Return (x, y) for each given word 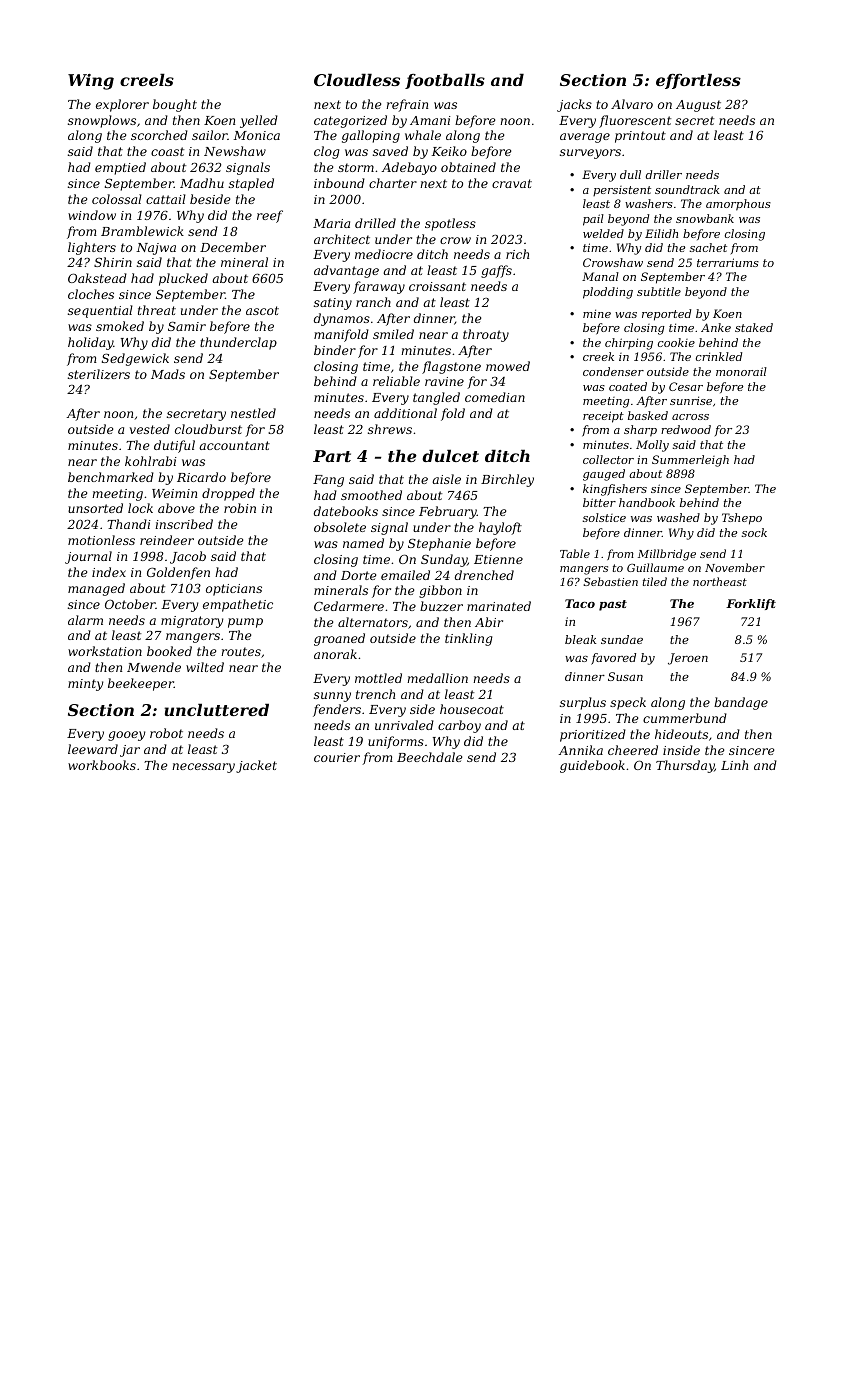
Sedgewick (135, 359)
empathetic (238, 605)
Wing (91, 82)
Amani (430, 120)
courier (337, 757)
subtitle (659, 291)
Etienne (498, 559)
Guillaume (655, 567)
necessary (203, 768)
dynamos (342, 319)
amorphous (738, 205)
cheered (633, 750)
